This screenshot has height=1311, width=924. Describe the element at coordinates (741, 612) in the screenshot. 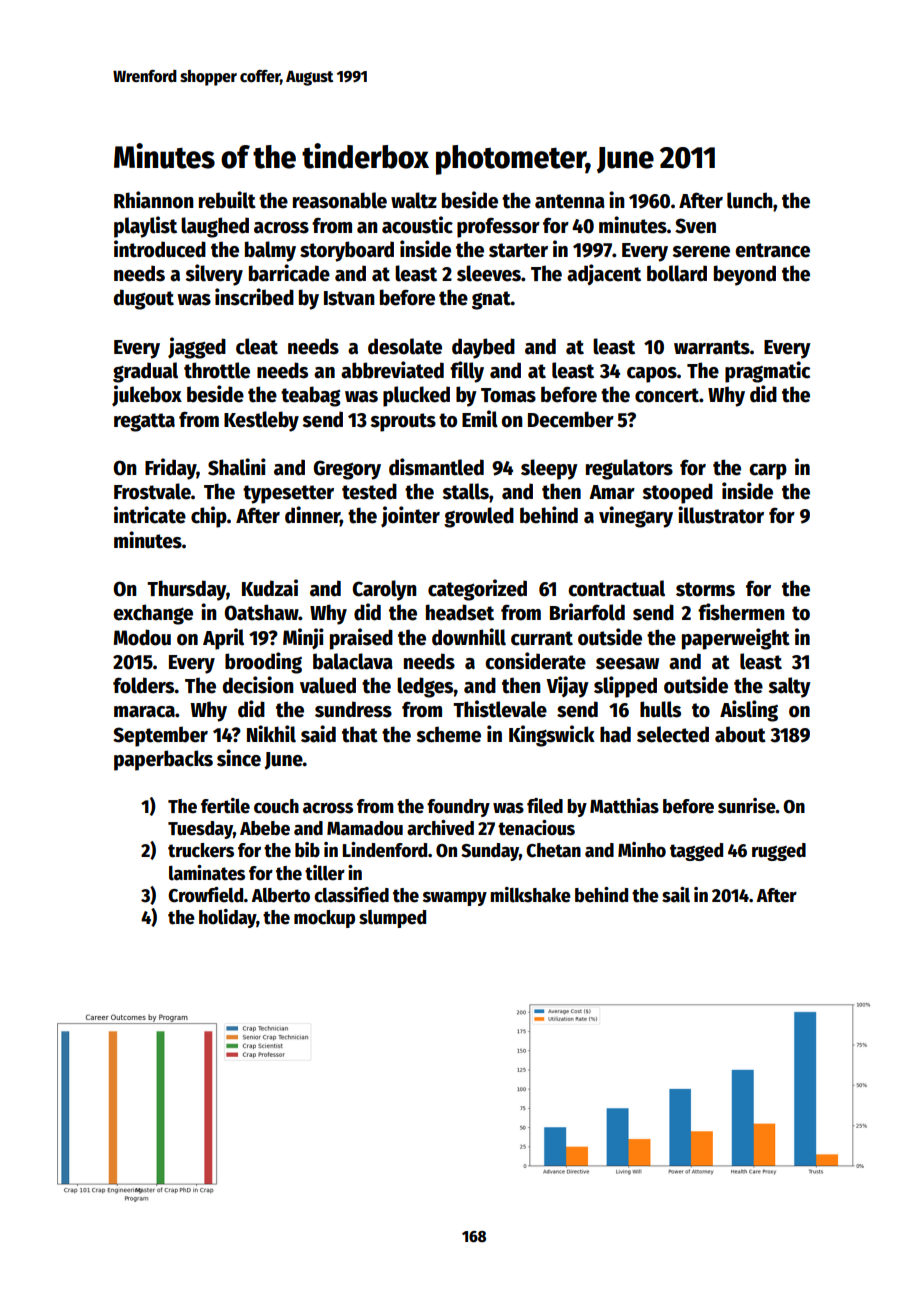

I see `fishermen` at that location.
